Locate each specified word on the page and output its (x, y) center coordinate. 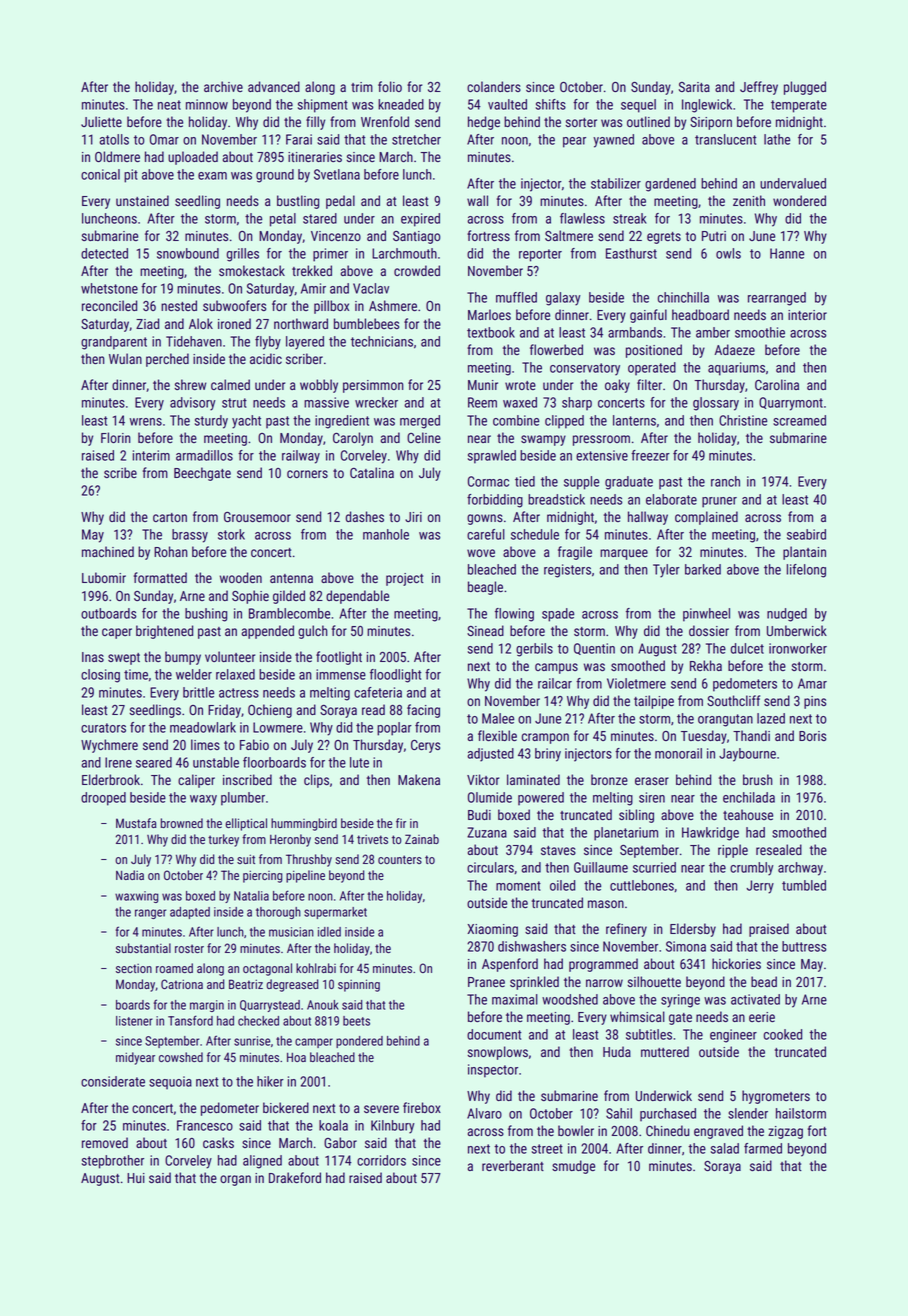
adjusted (490, 755)
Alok (201, 323)
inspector (493, 1071)
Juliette (101, 121)
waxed (520, 402)
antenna (291, 578)
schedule (535, 534)
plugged (805, 88)
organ (235, 1180)
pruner (719, 502)
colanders (494, 86)
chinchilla (683, 297)
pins (815, 702)
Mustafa (136, 823)
